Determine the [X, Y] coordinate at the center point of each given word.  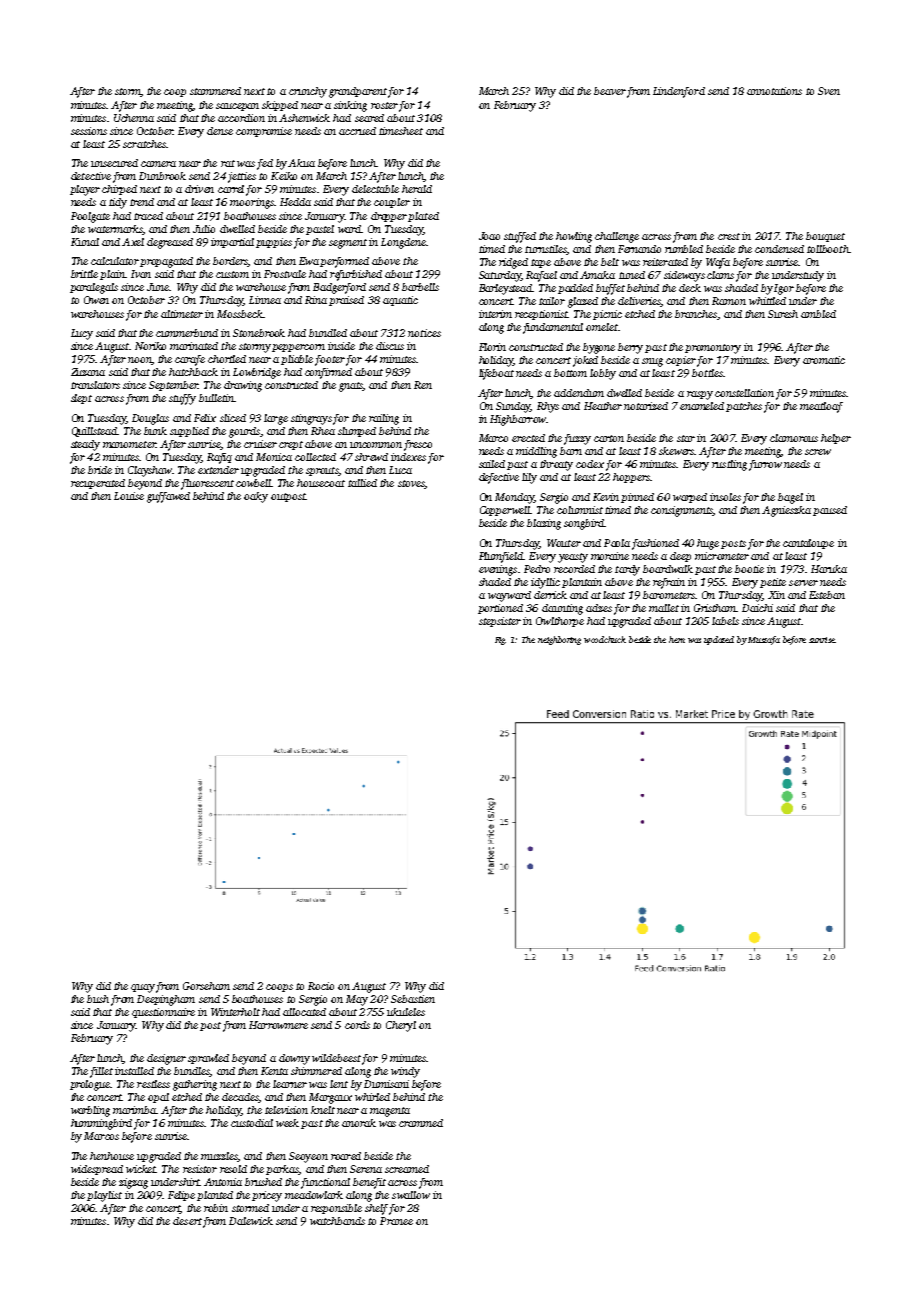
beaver [610, 91]
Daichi [757, 608]
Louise [129, 496]
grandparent [358, 92]
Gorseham [206, 986]
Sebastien [413, 999]
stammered [215, 91]
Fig [500, 641]
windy [405, 1072]
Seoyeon [308, 1157]
